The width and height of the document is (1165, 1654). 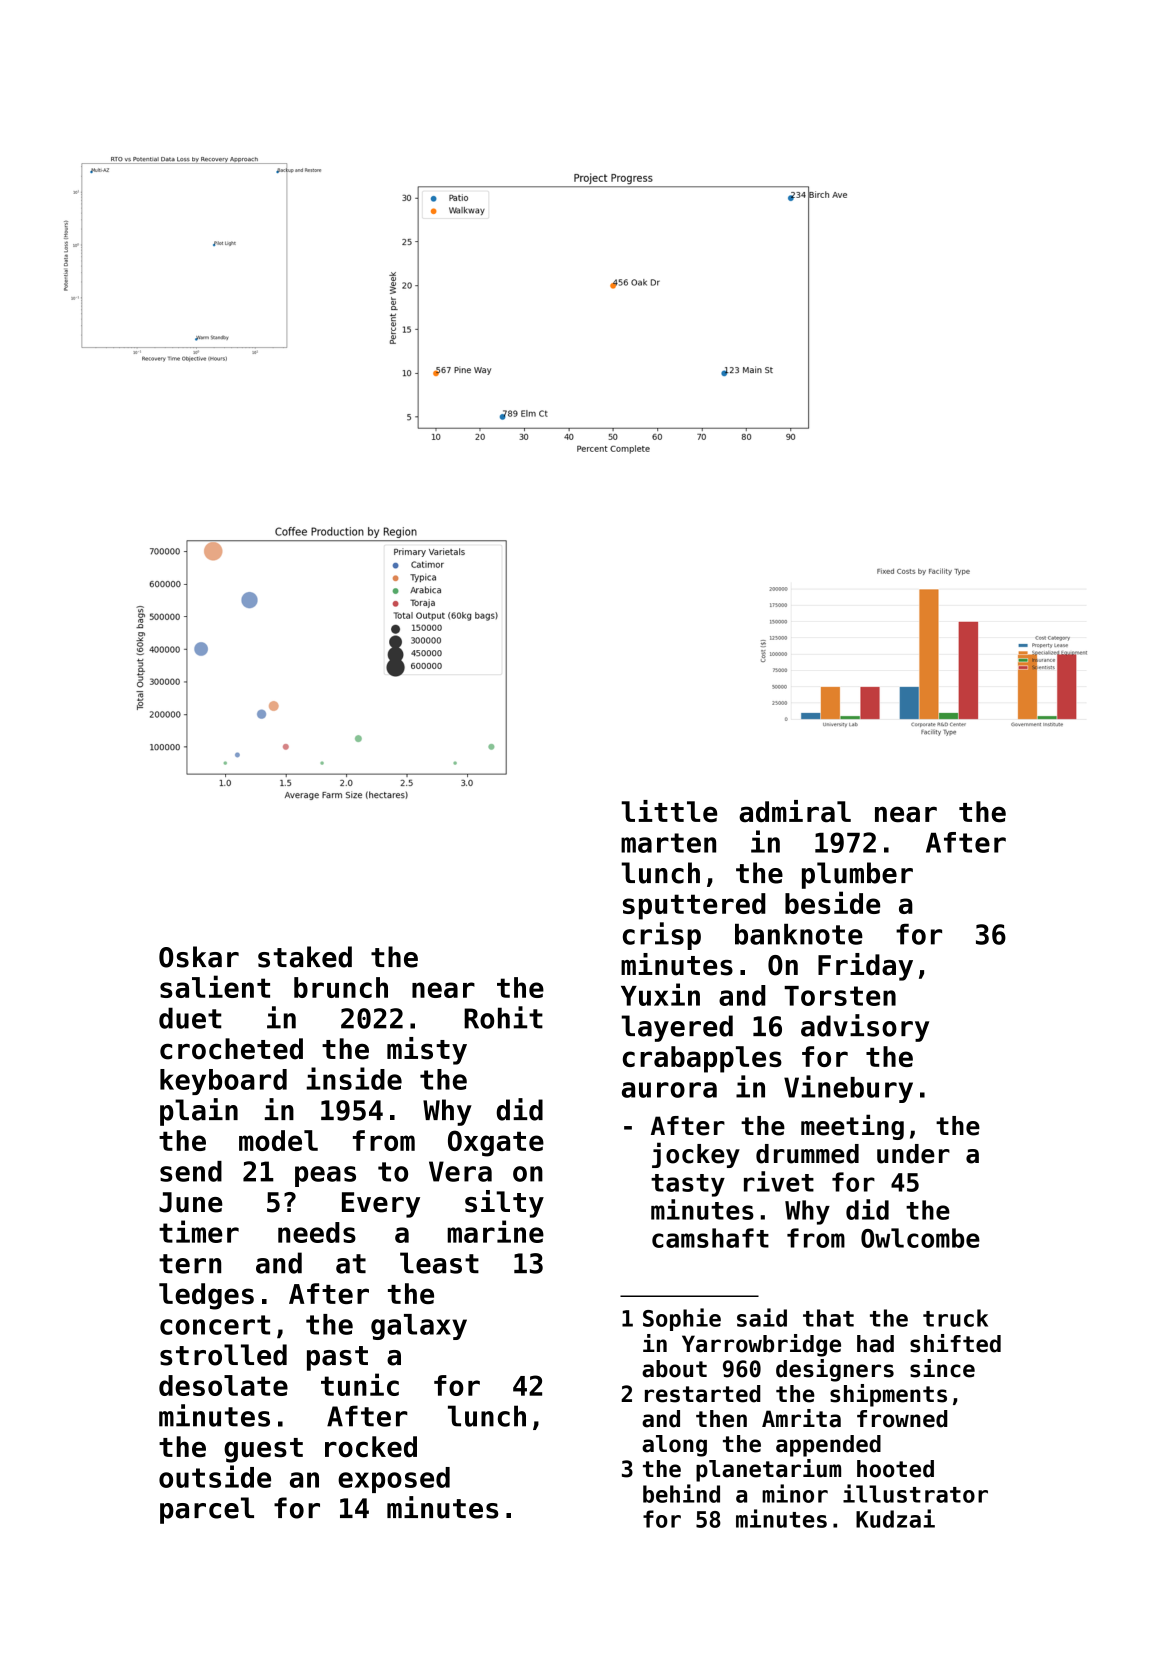 What do you see at coordinates (768, 1470) in the document?
I see `planetarium` at bounding box center [768, 1470].
